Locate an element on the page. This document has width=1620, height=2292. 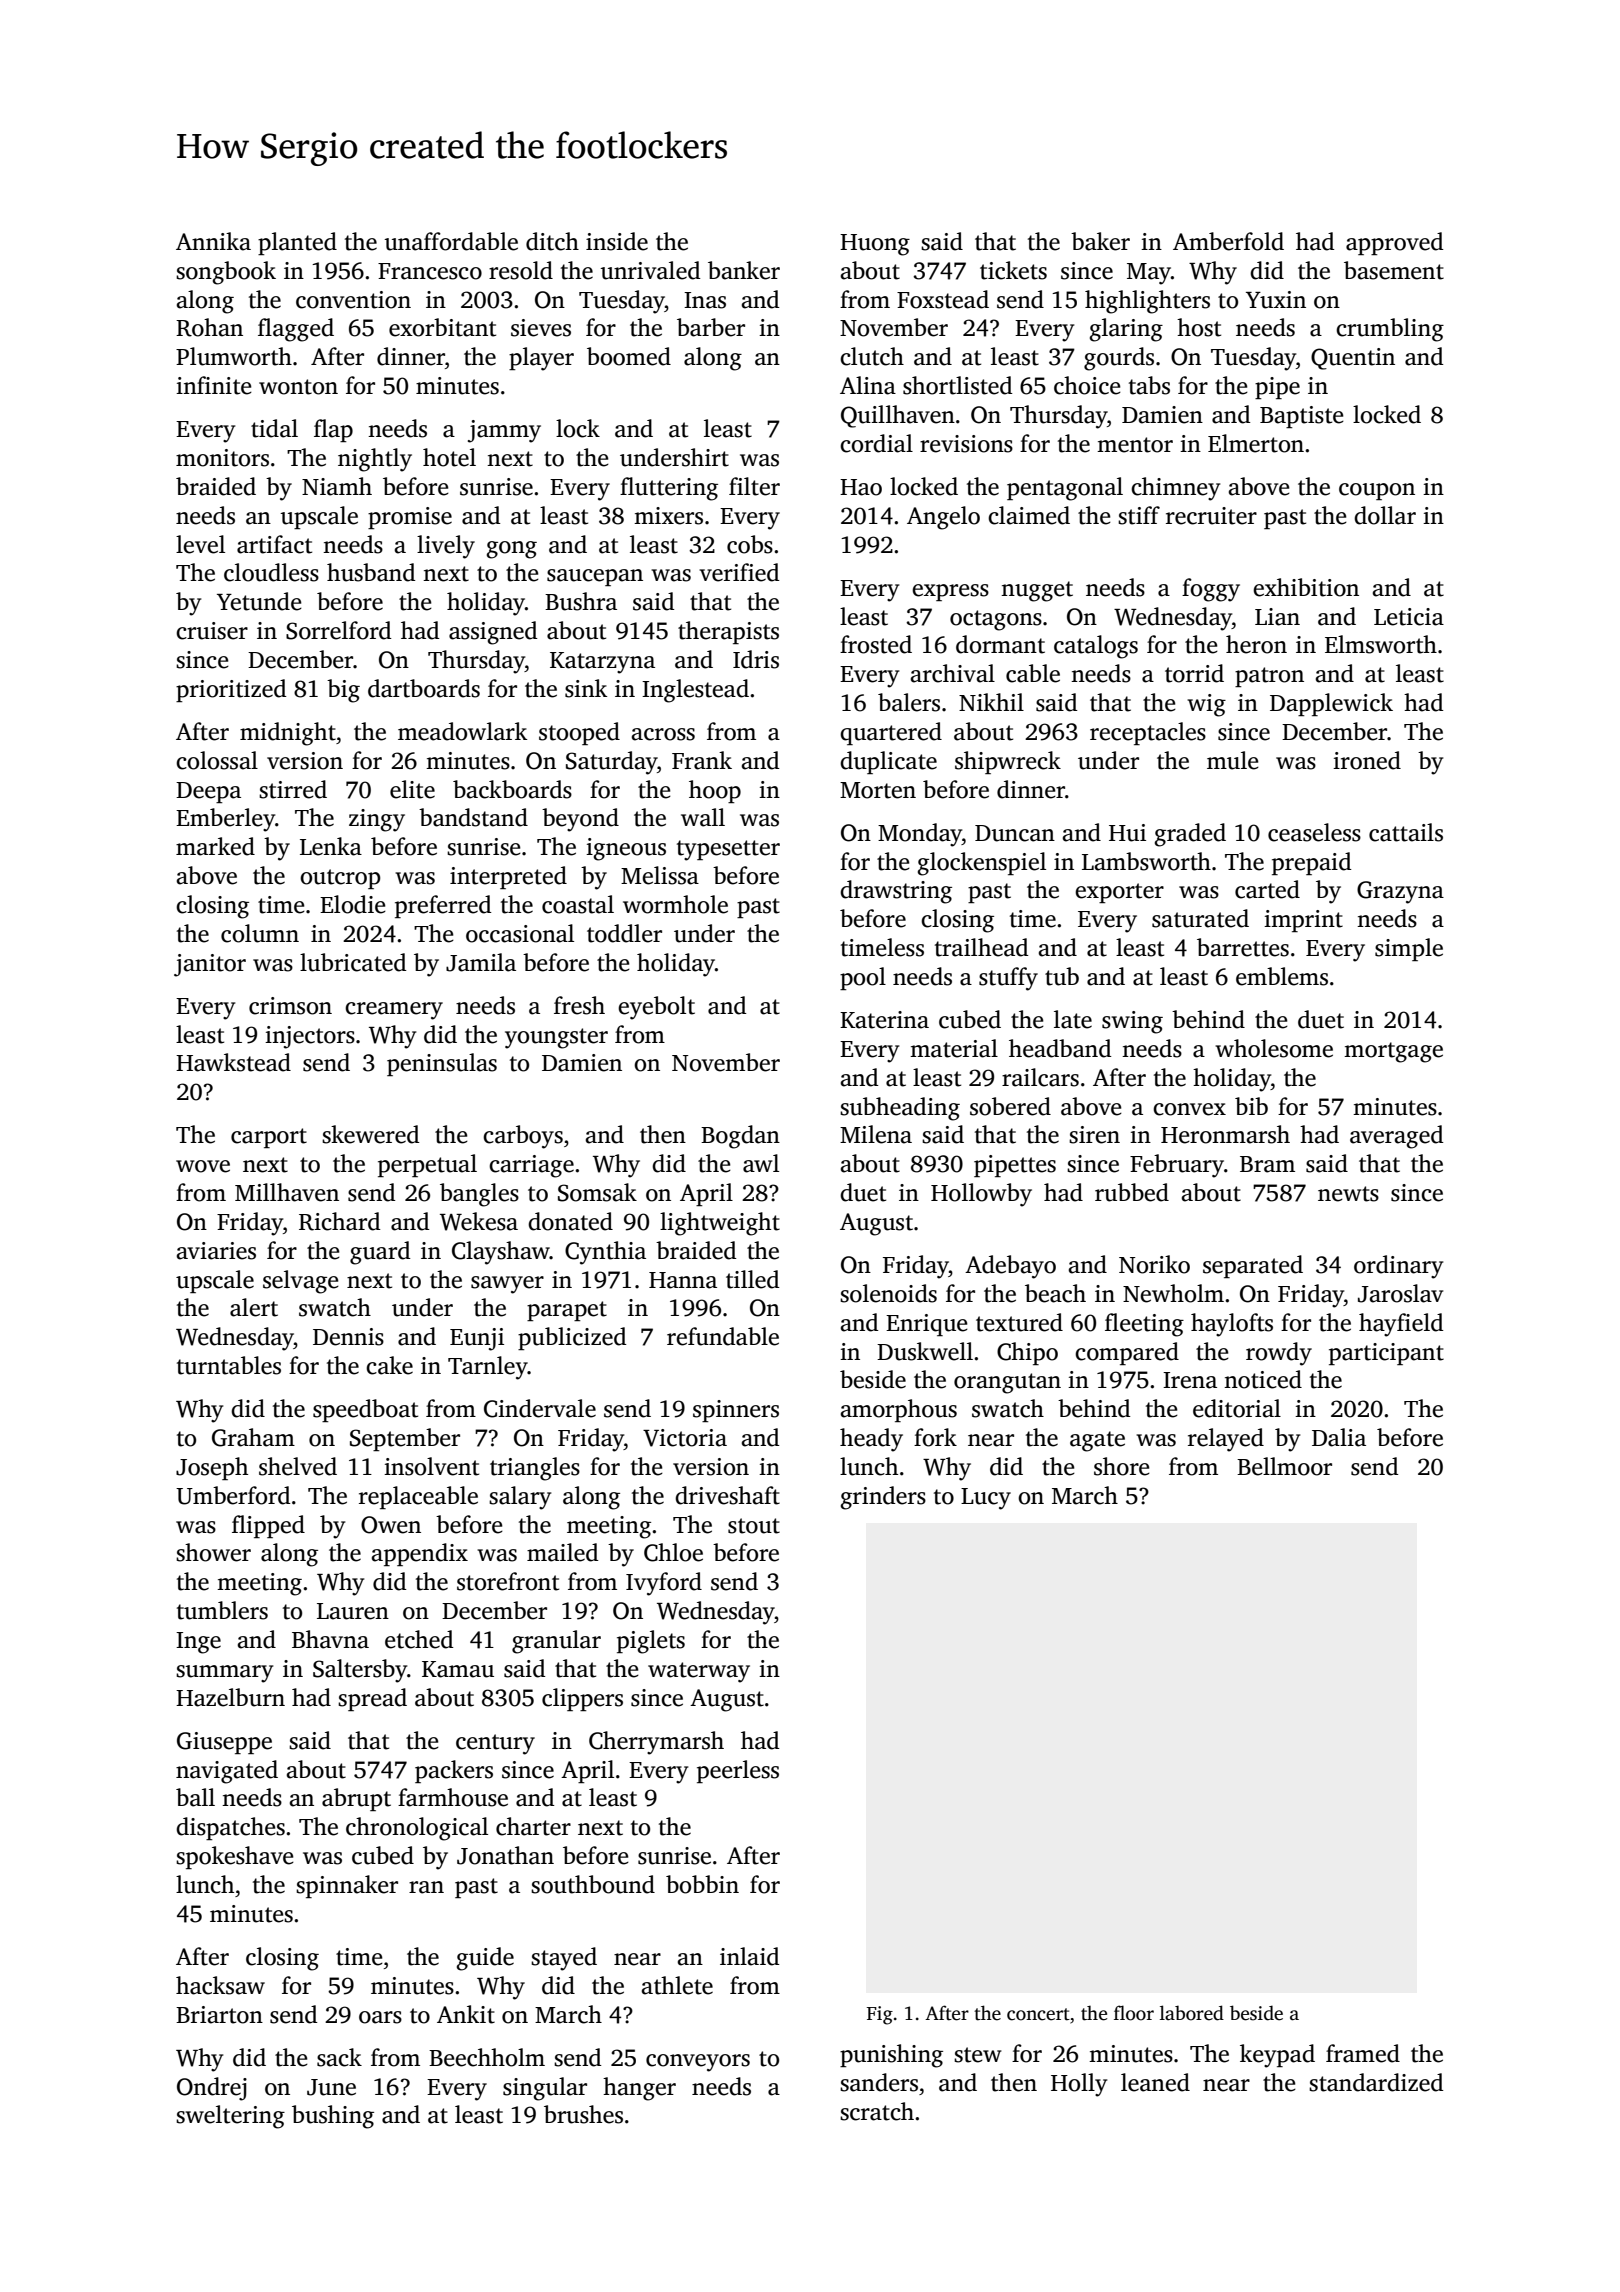
exhibition is located at coordinates (1306, 587).
